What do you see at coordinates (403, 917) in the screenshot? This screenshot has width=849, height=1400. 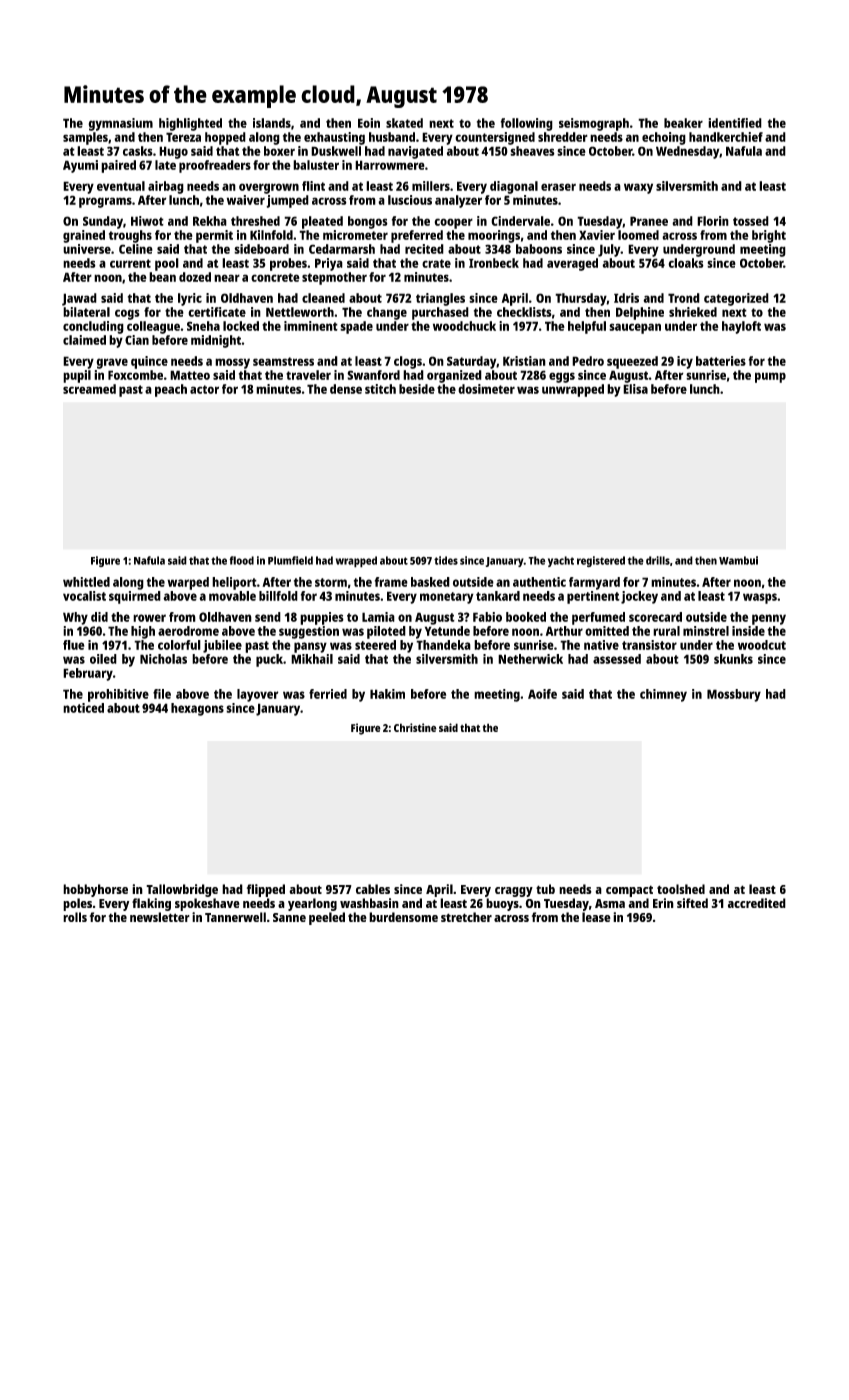 I see `burdensome` at bounding box center [403, 917].
